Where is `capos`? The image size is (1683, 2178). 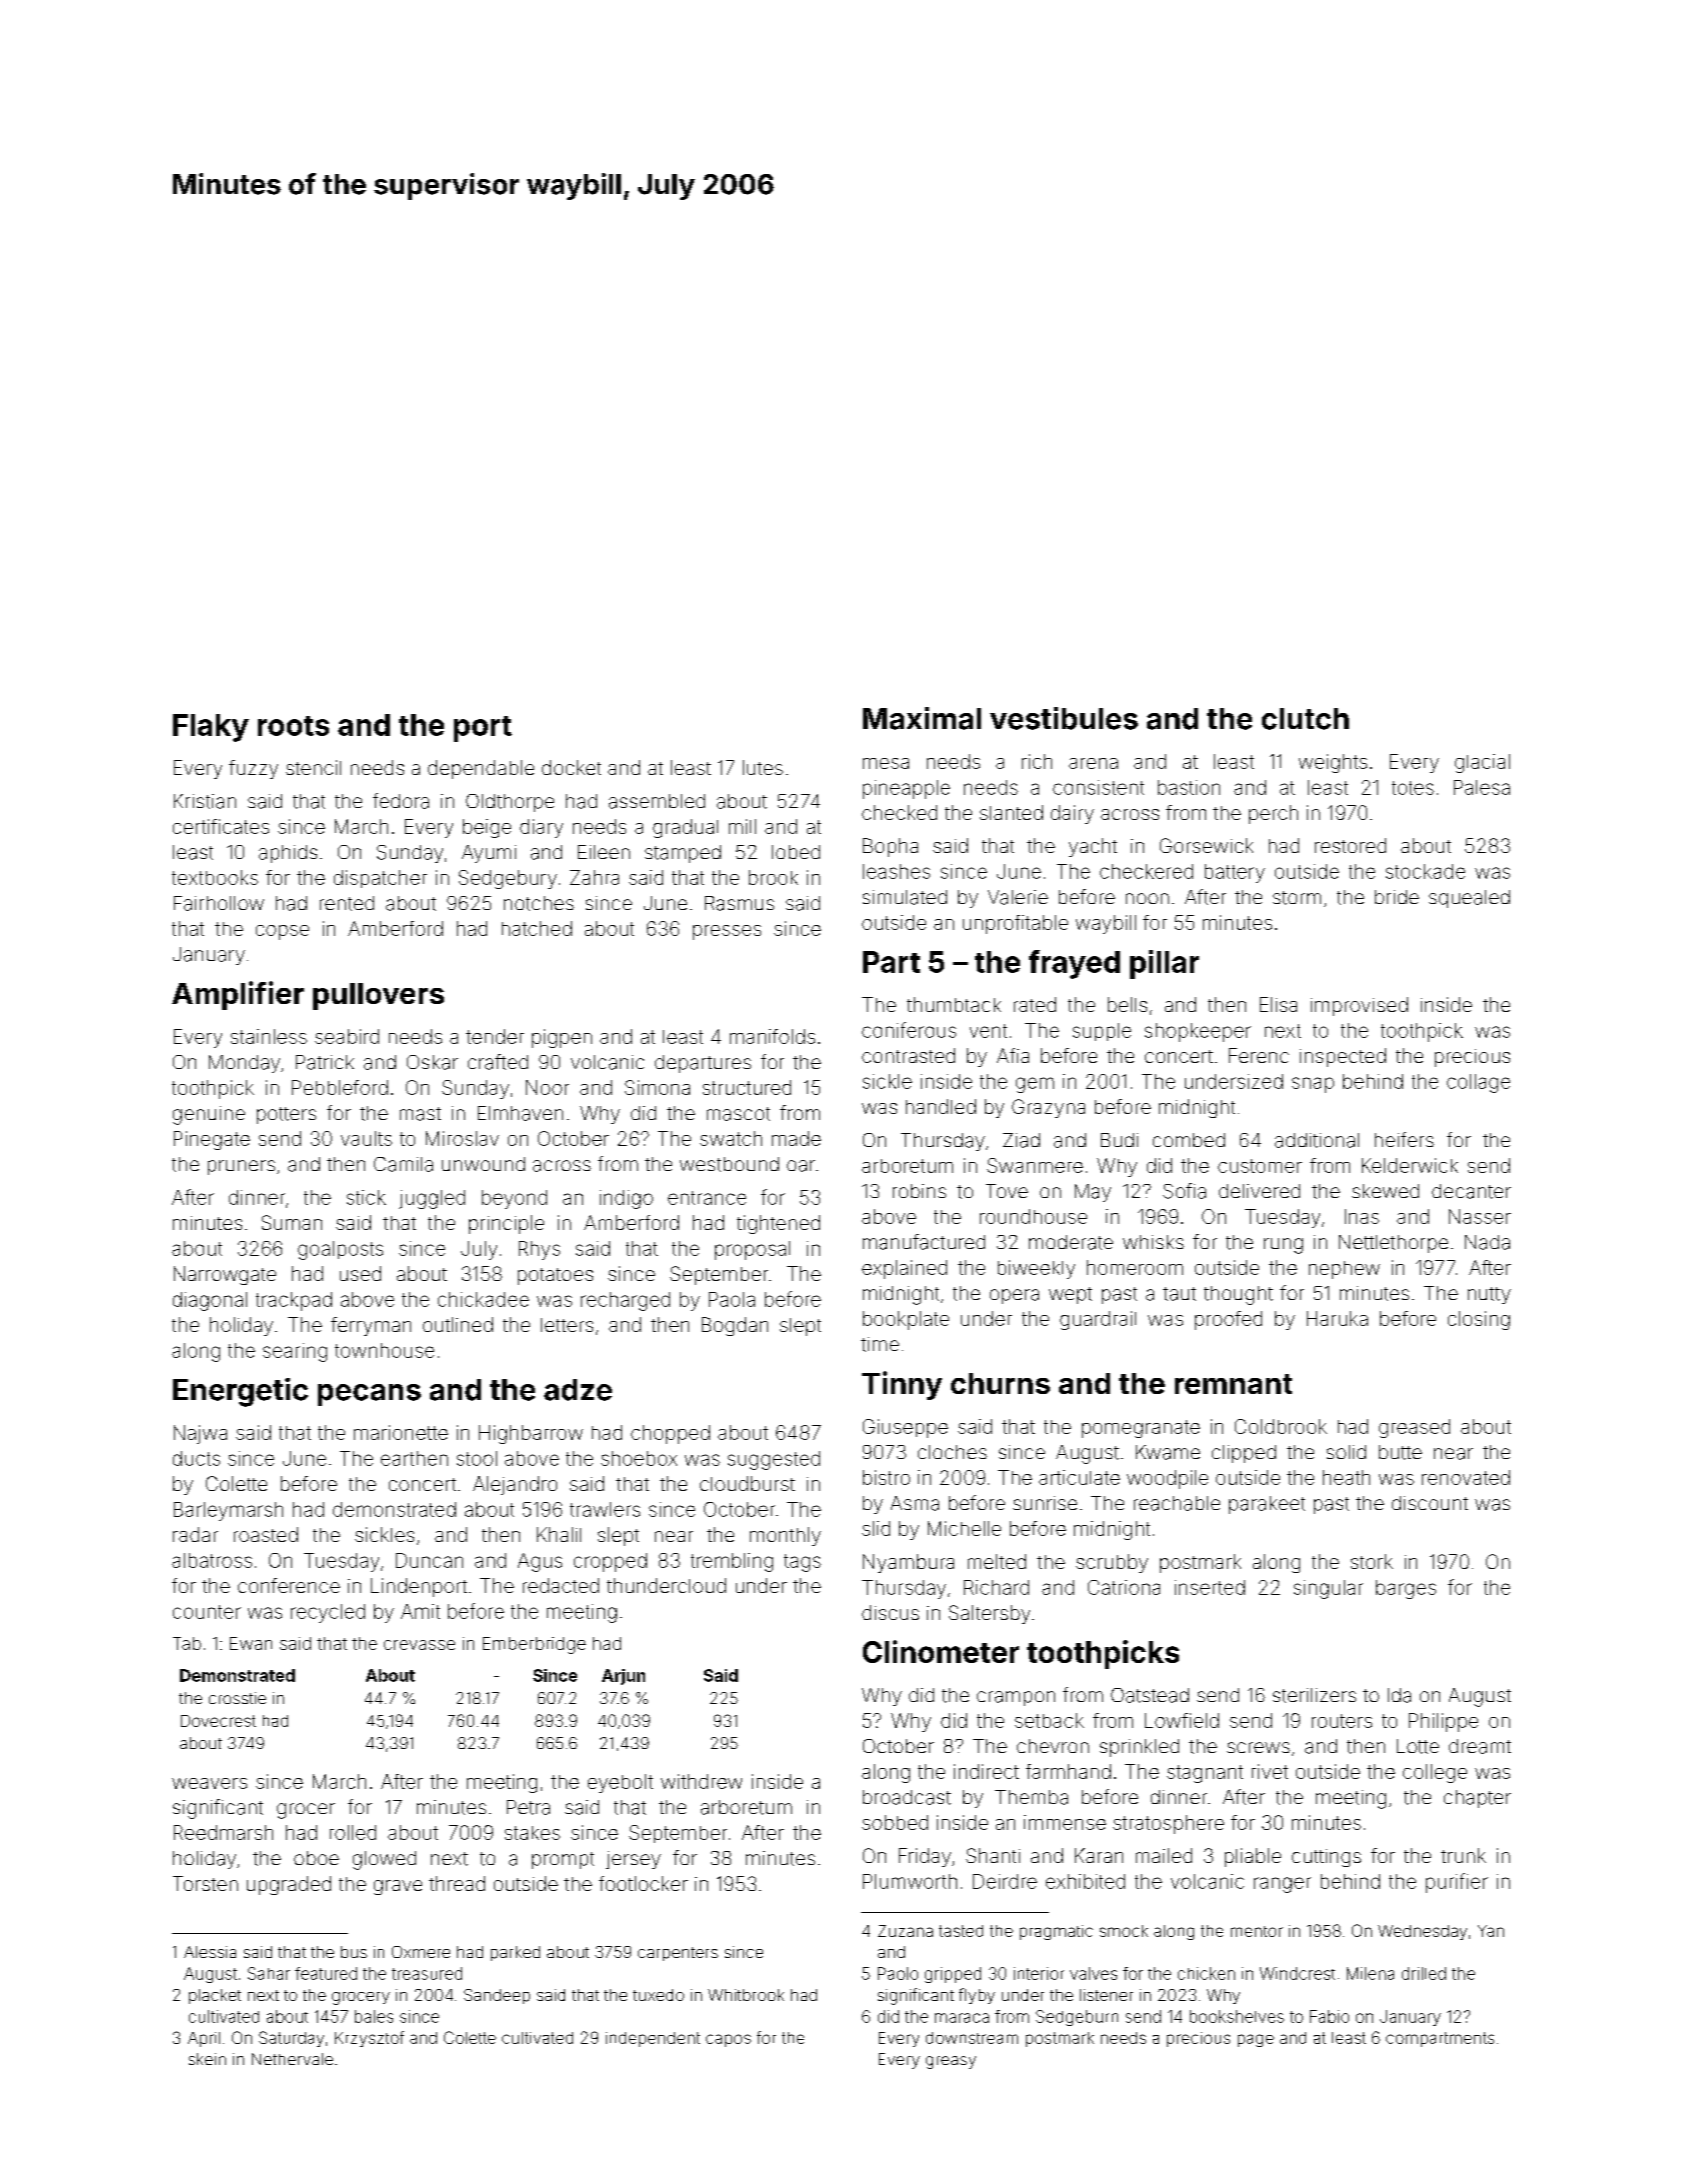 capos is located at coordinates (728, 2040).
